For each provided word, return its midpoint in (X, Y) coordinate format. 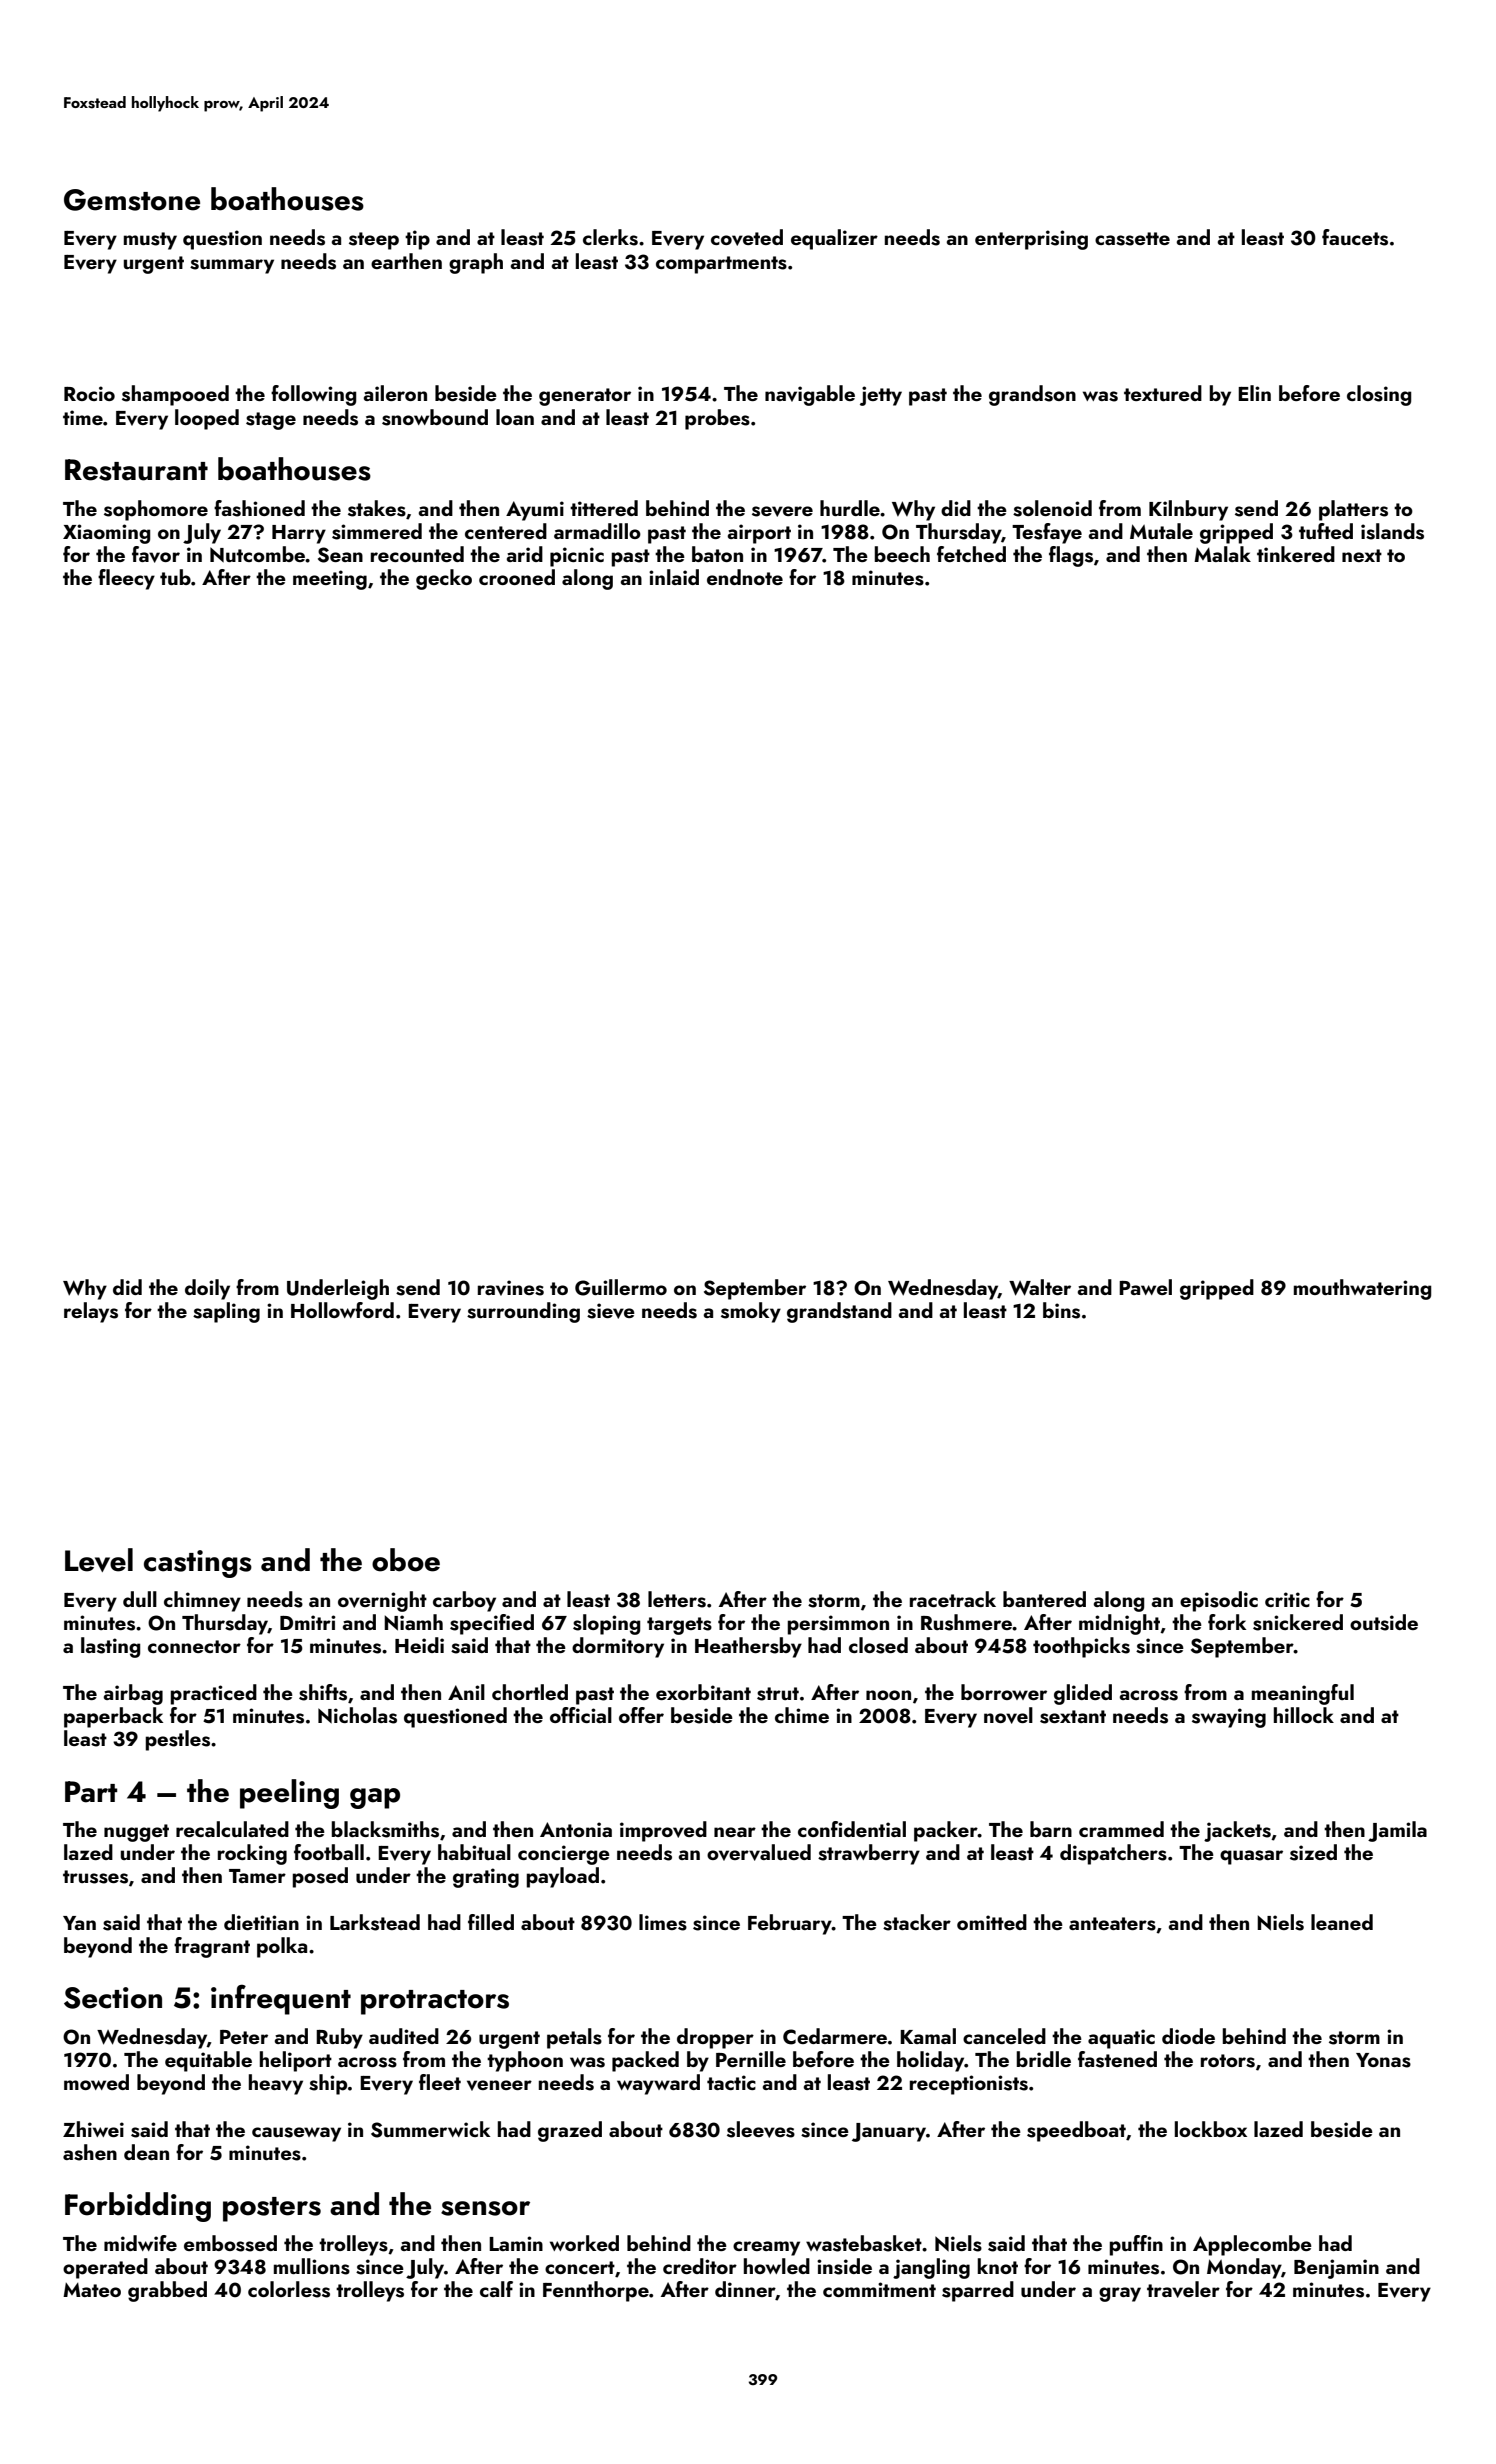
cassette (1132, 239)
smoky (751, 1312)
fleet (440, 2082)
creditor (700, 2266)
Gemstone (132, 200)
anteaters (1112, 1924)
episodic (1219, 1601)
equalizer (834, 239)
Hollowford (342, 1310)
